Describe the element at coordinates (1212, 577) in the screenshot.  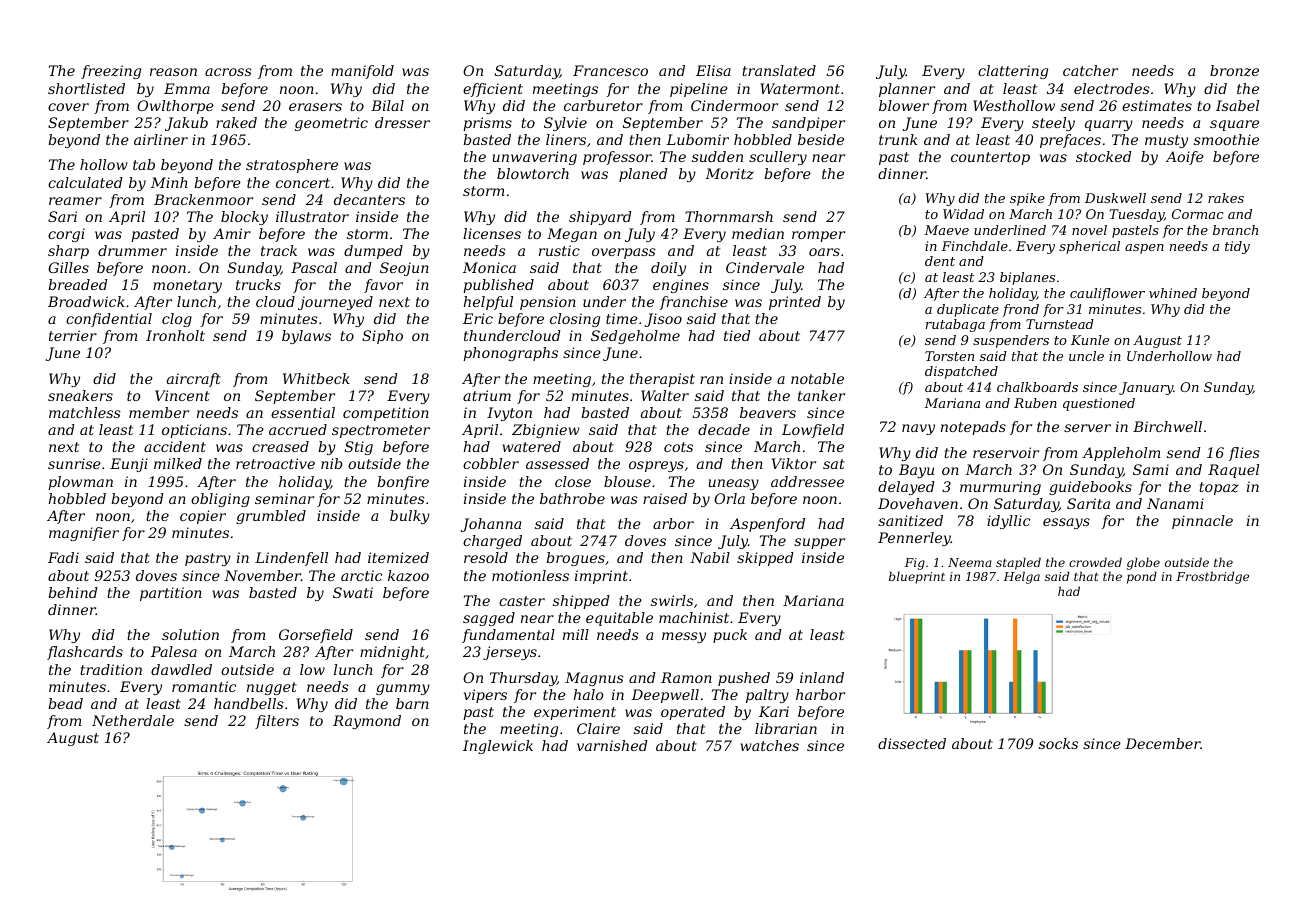
I see `Frostbridge` at that location.
